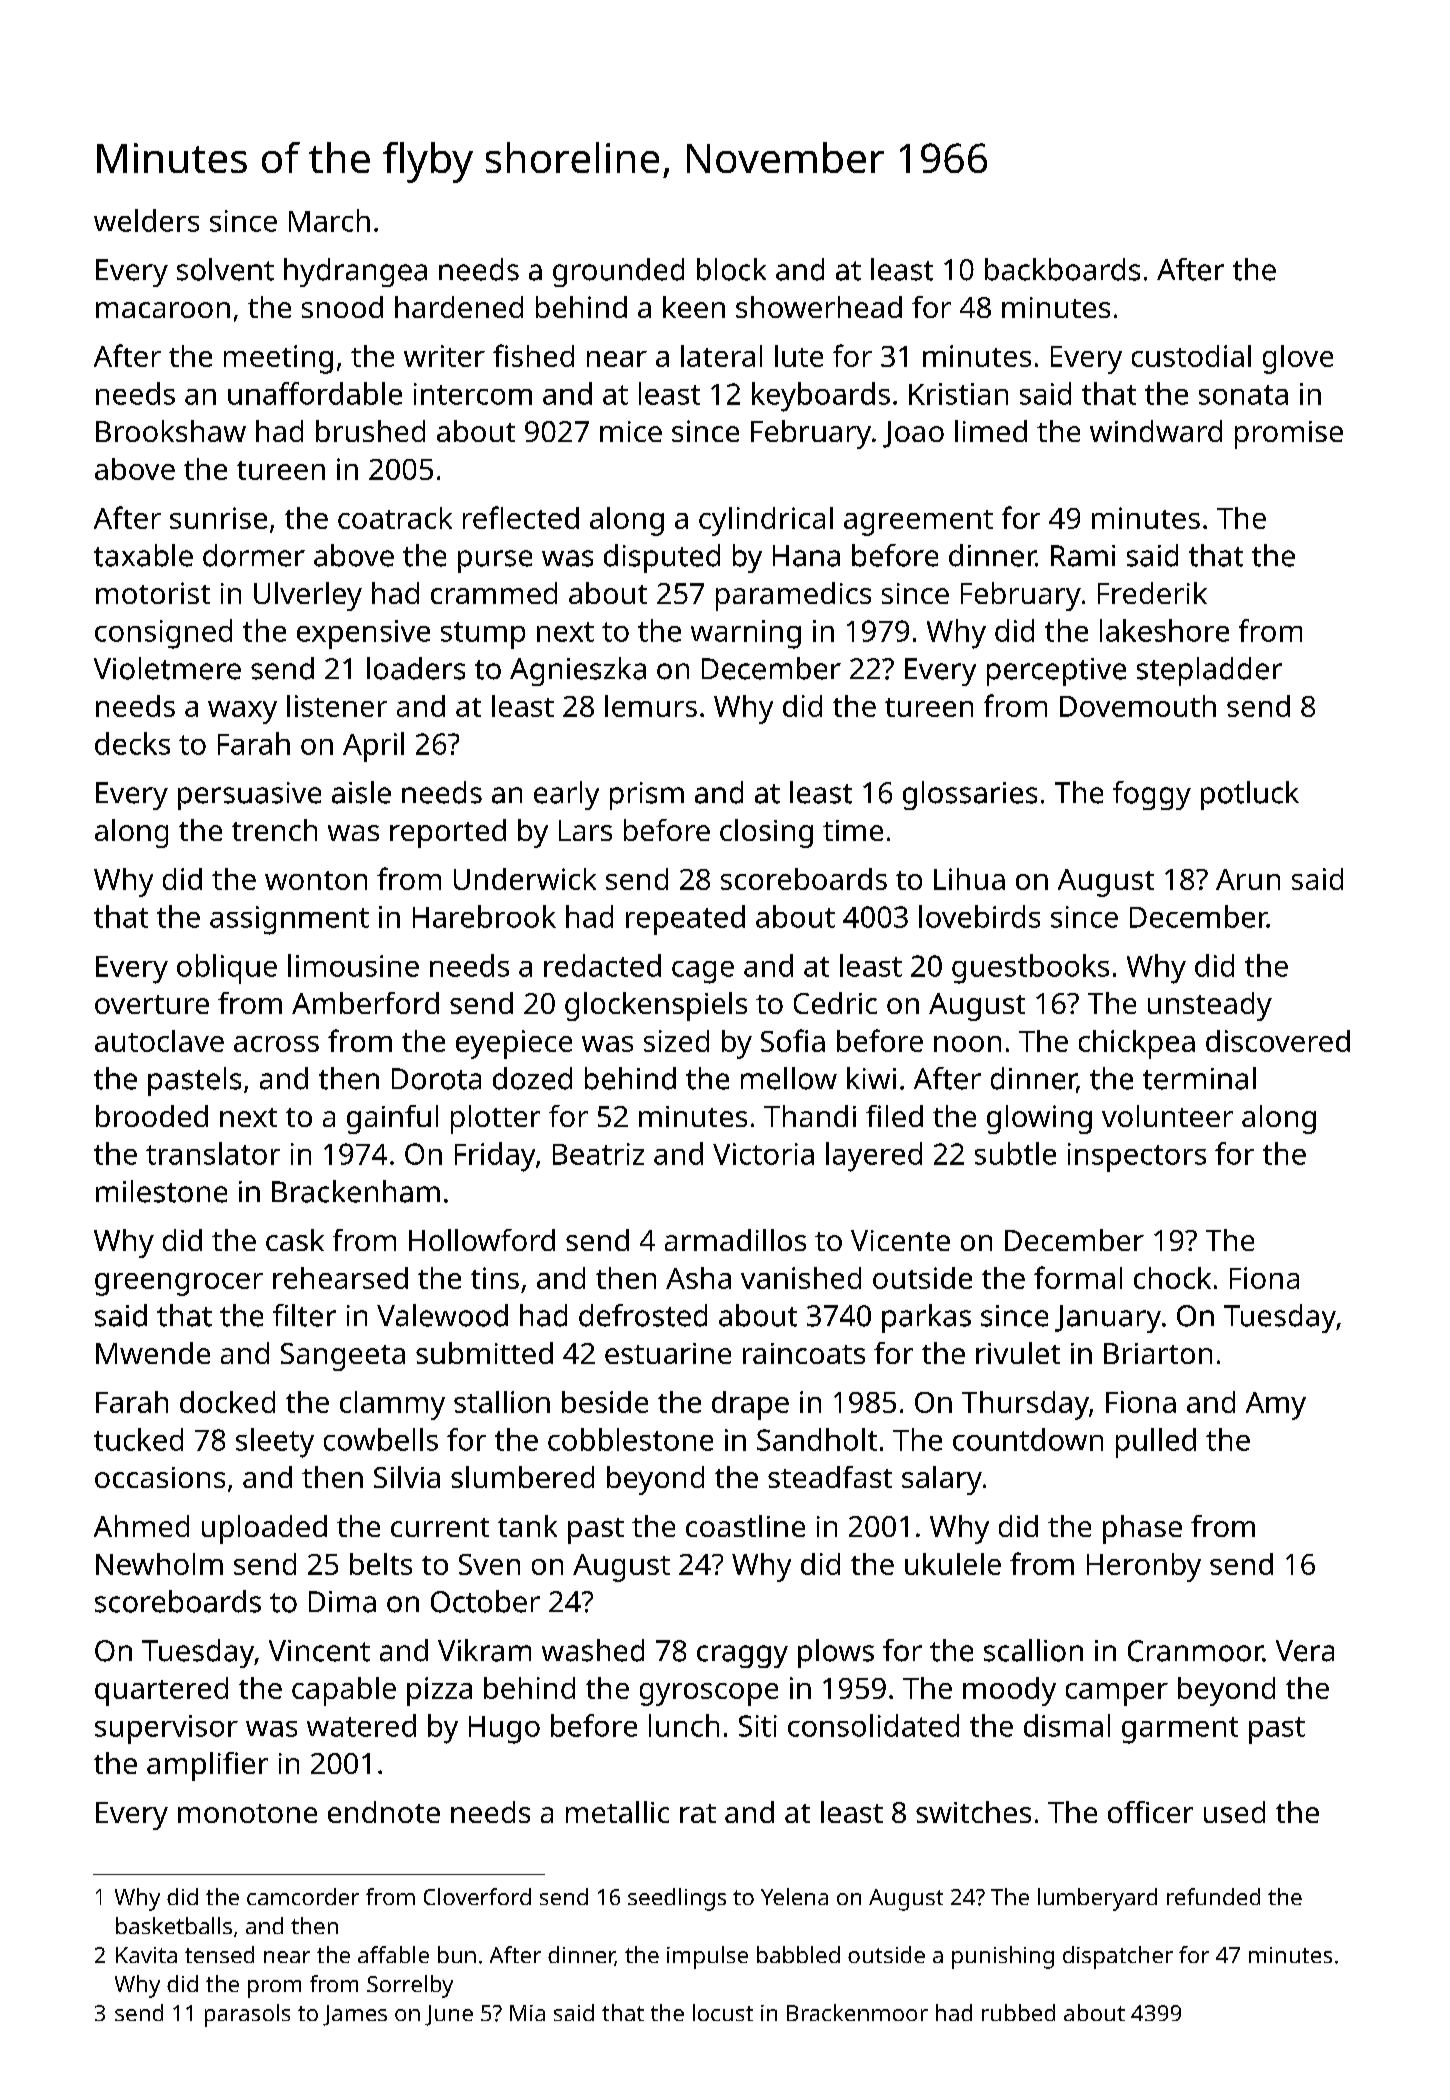  I want to click on prism, so click(647, 796).
